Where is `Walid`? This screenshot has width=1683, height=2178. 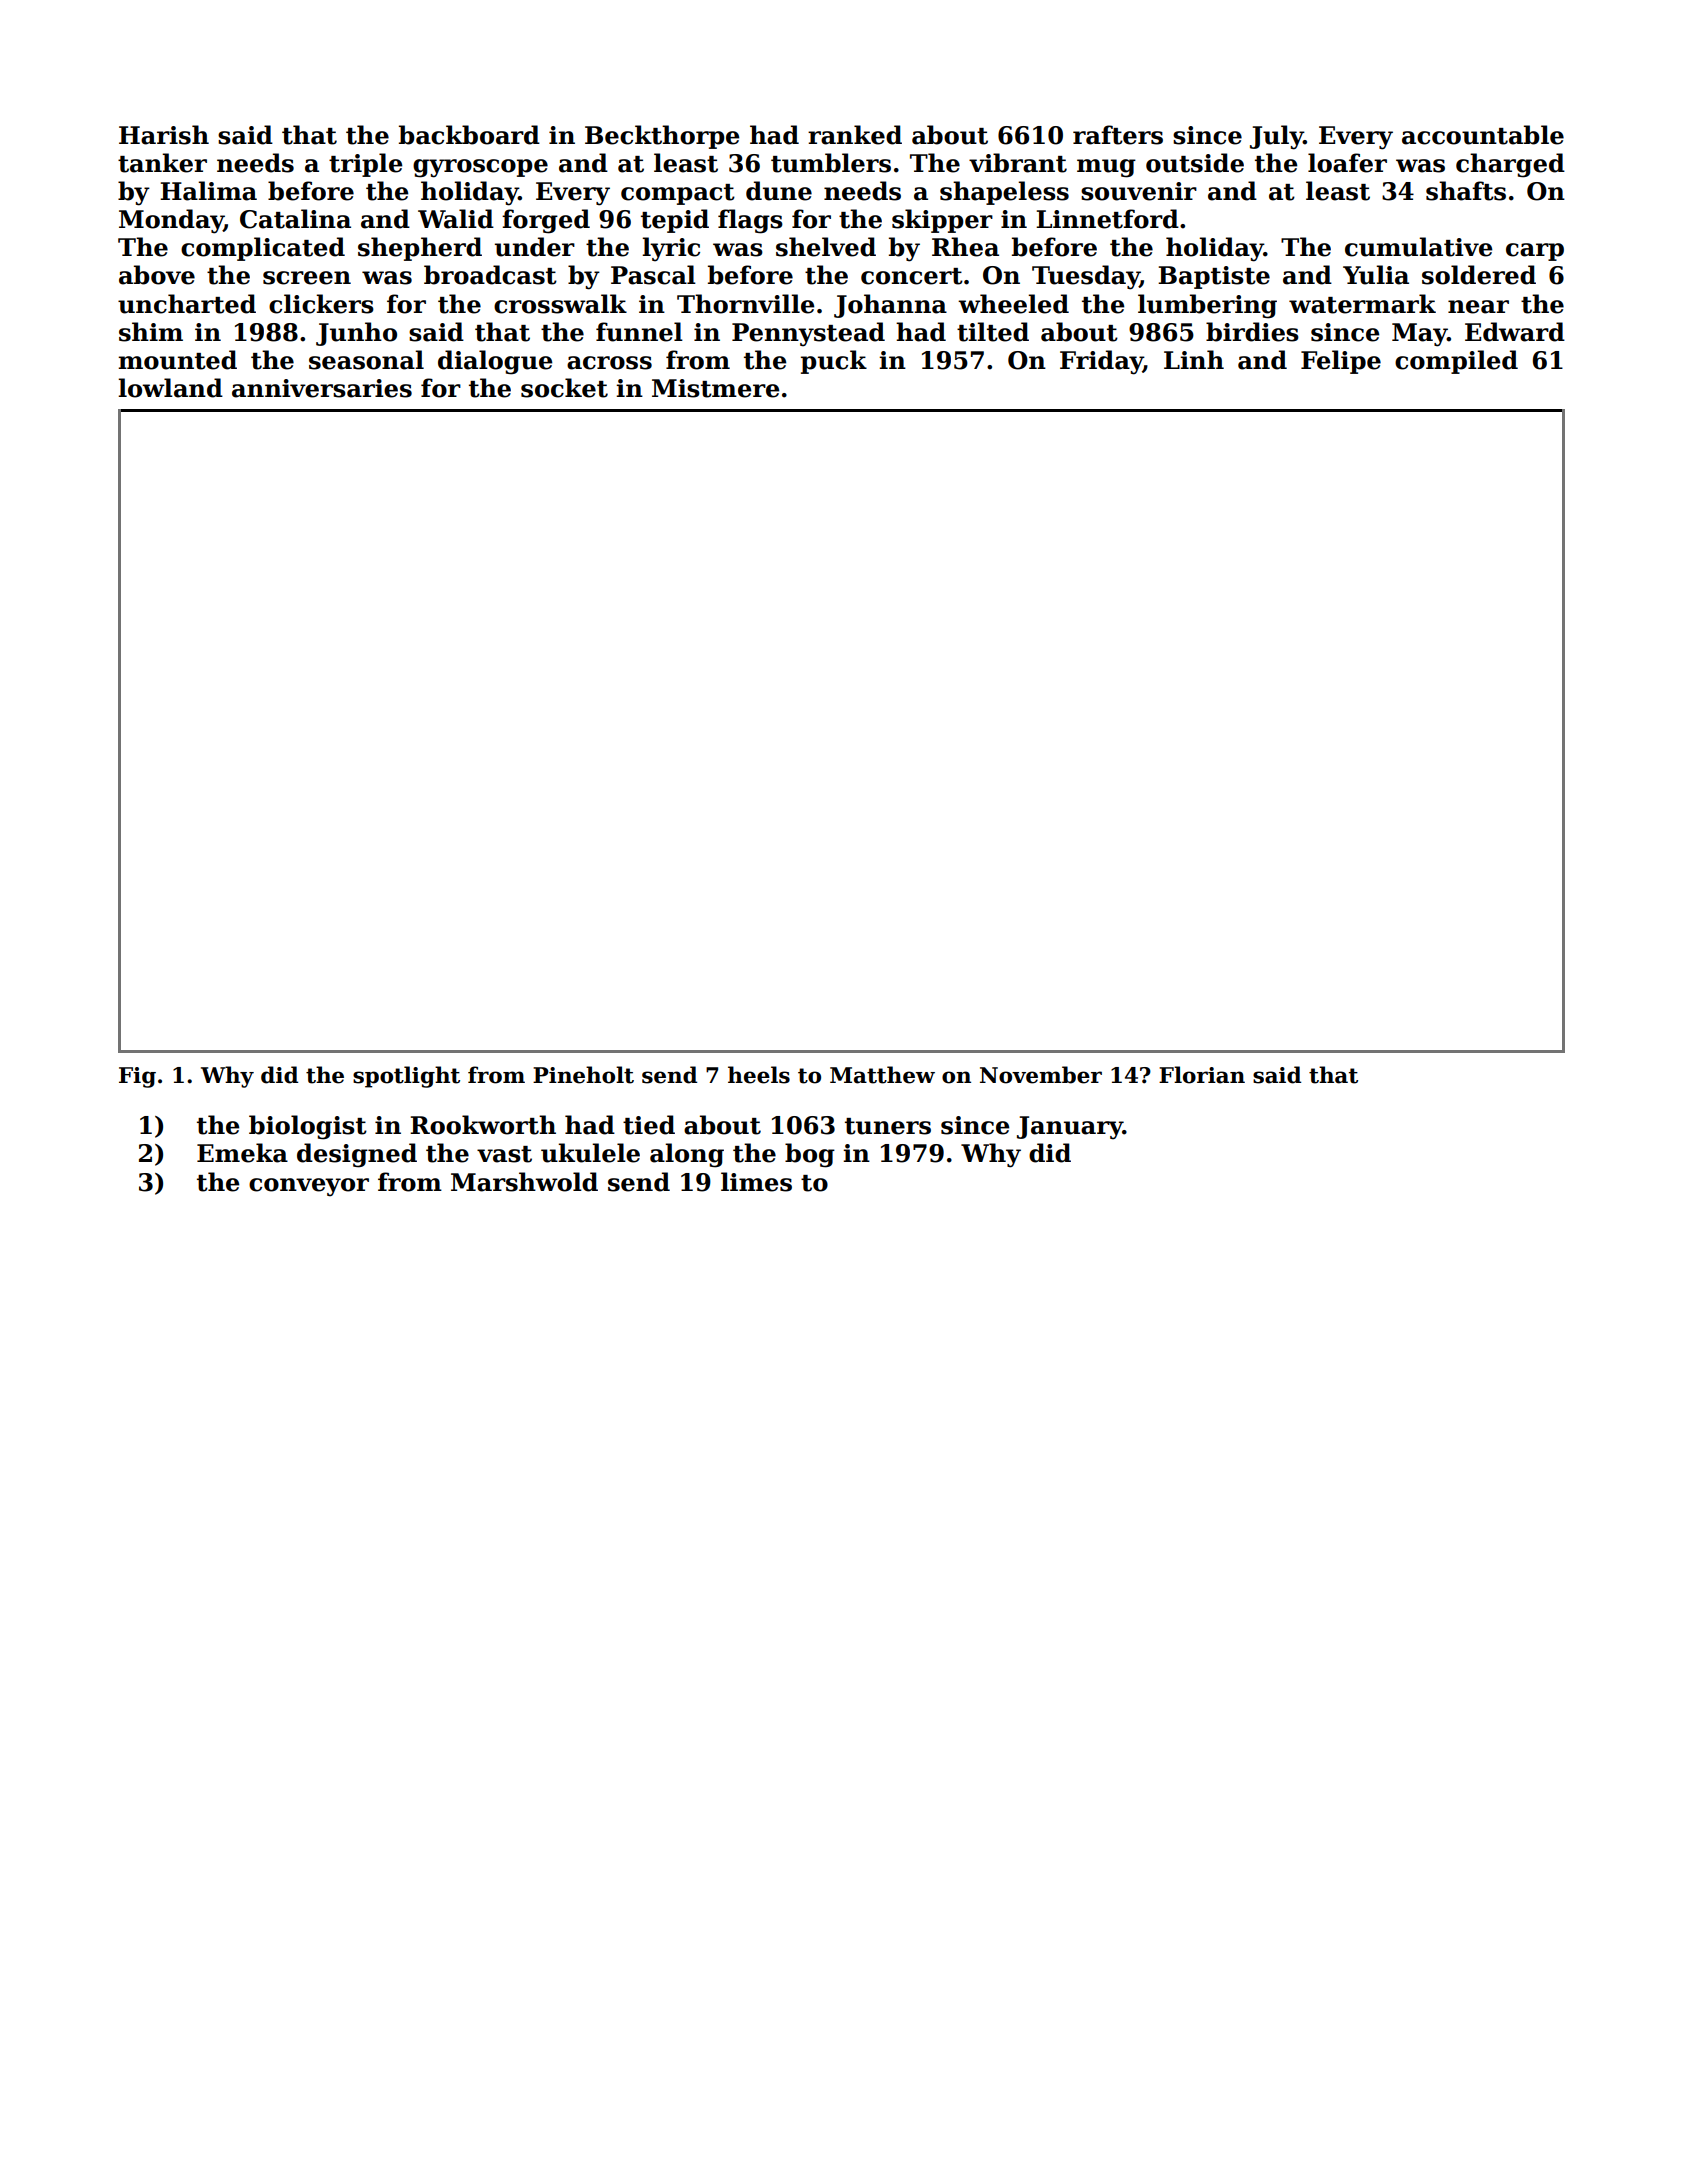 Walid is located at coordinates (456, 219).
